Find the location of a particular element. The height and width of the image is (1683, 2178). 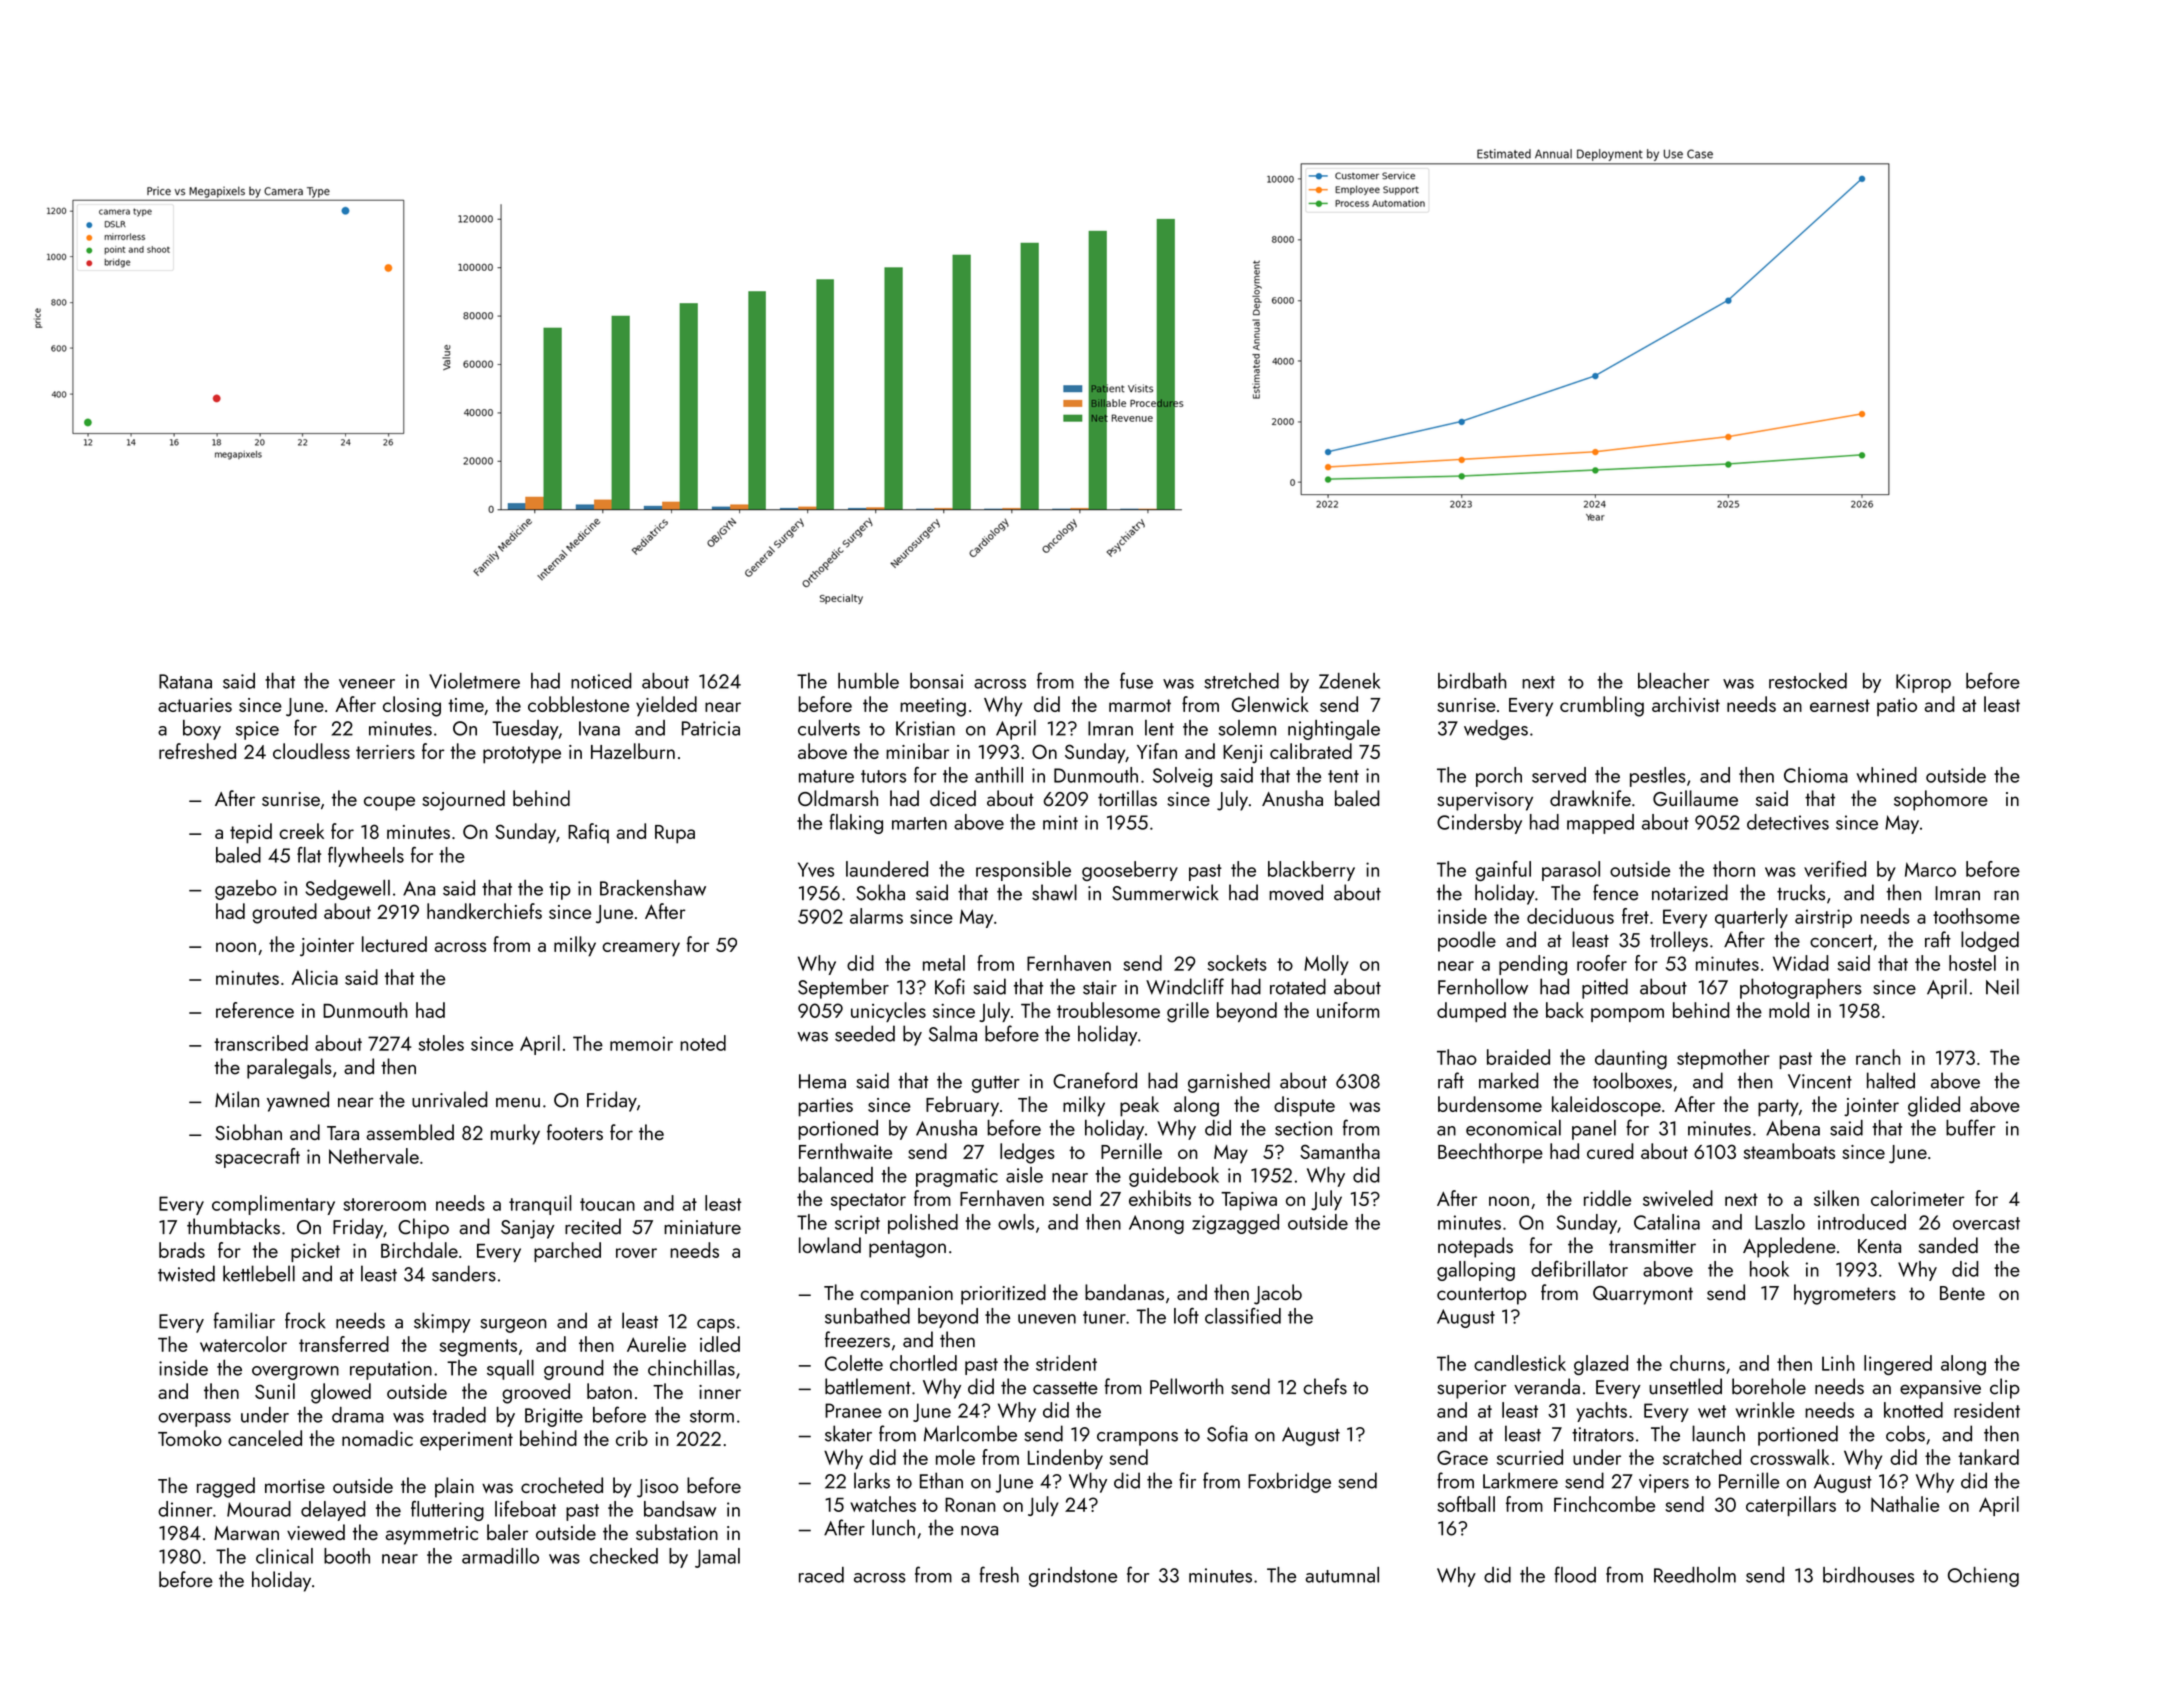

raced is located at coordinates (821, 1575).
